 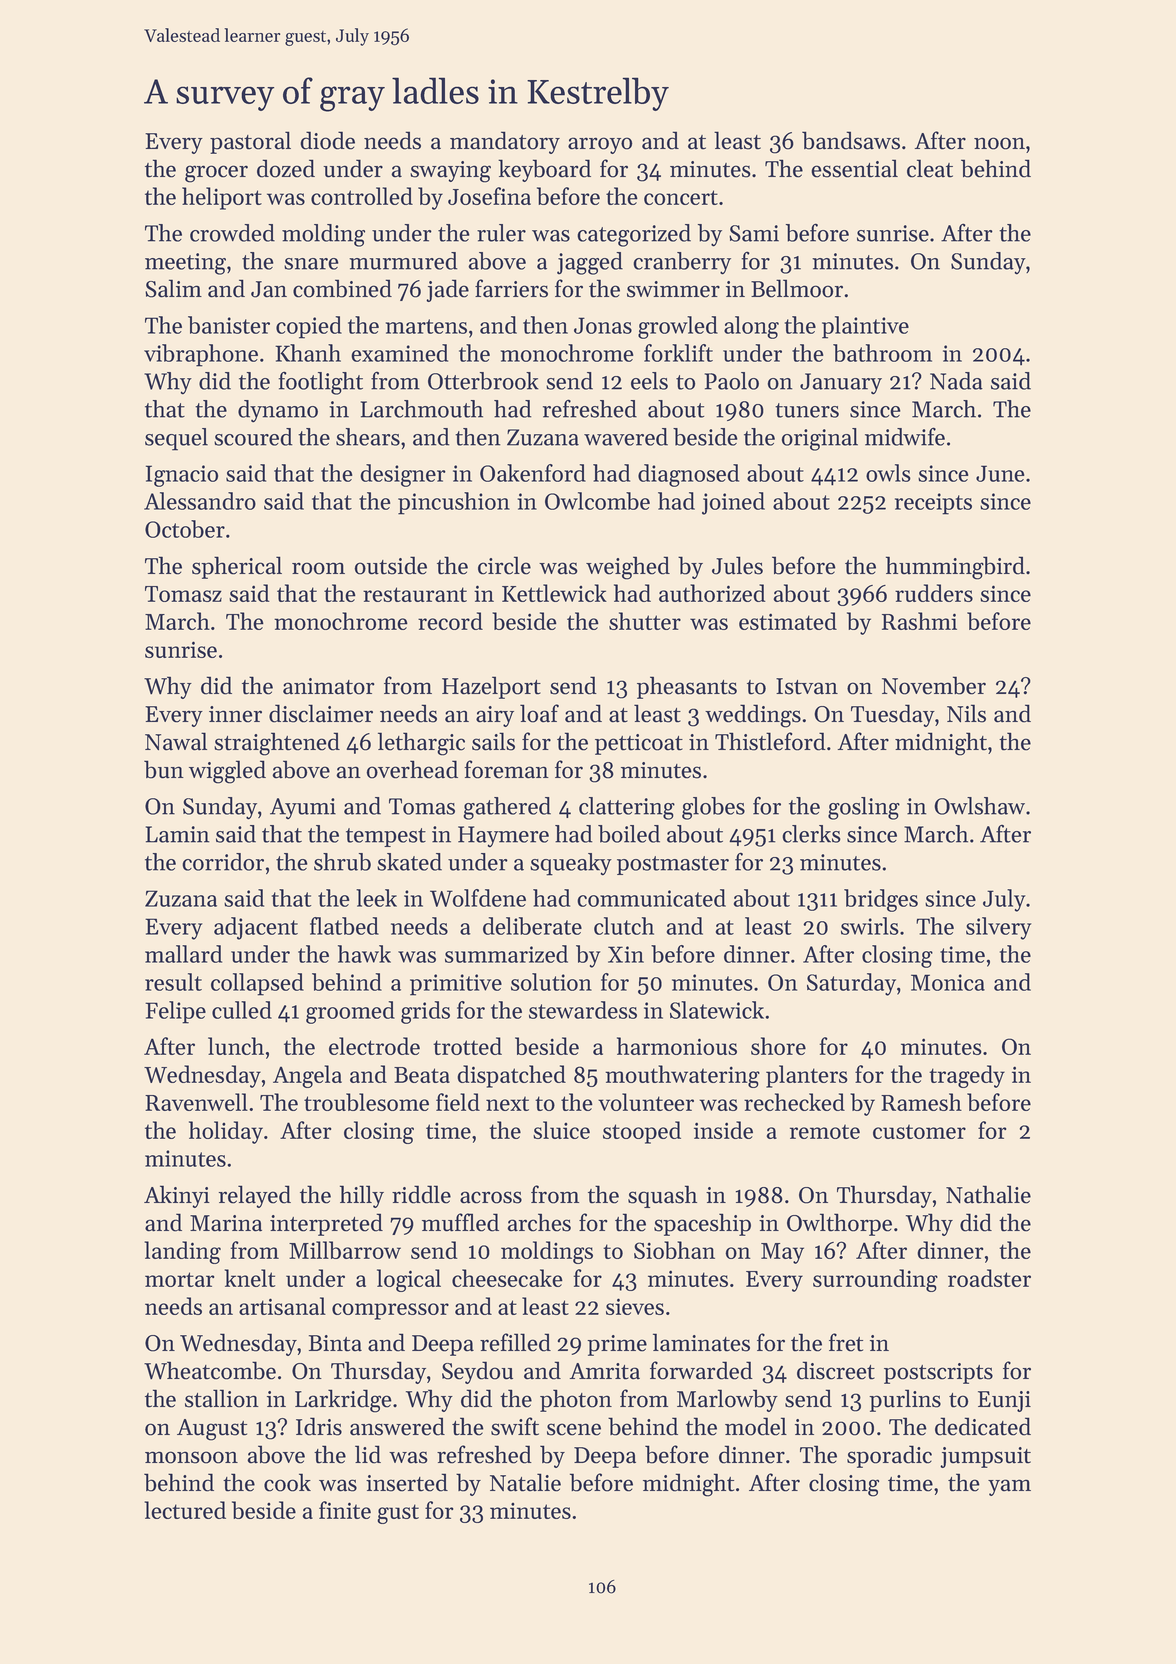 I want to click on culled, so click(x=242, y=1010).
